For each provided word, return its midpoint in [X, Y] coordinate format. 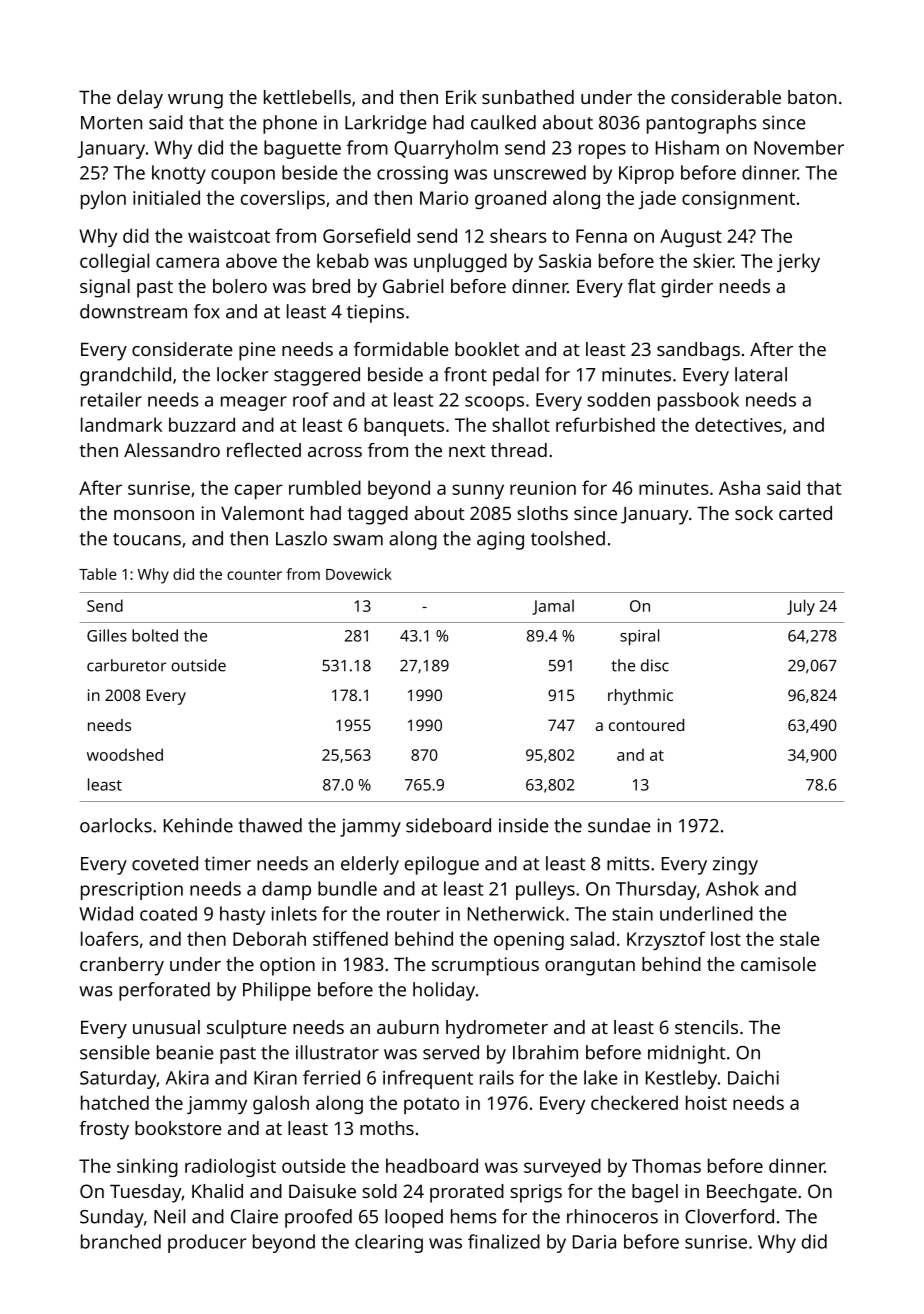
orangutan [590, 967]
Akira [187, 1077]
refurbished [605, 424]
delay [140, 99]
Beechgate [752, 1193]
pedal [516, 376]
